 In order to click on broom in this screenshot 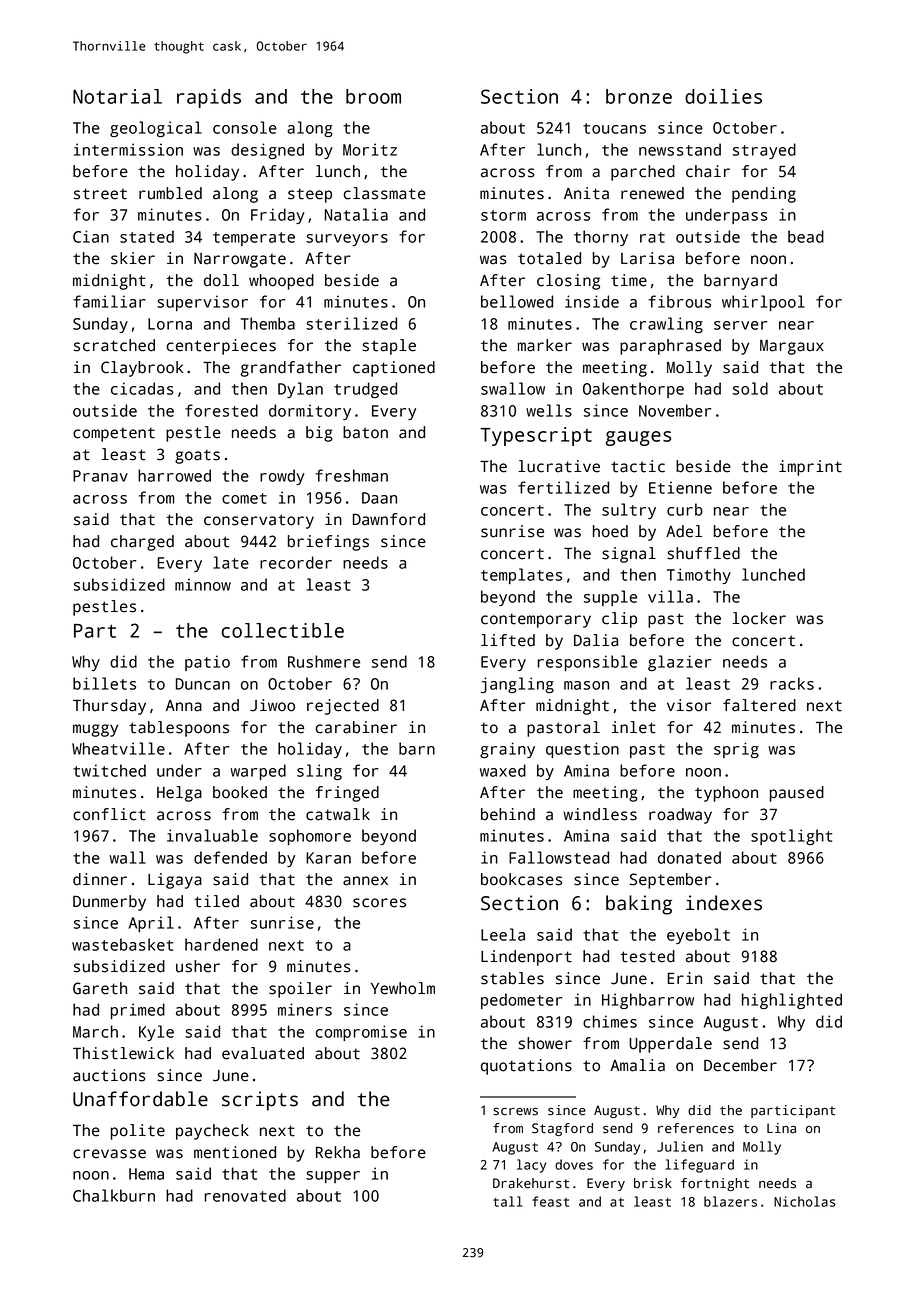, I will do `click(373, 96)`.
